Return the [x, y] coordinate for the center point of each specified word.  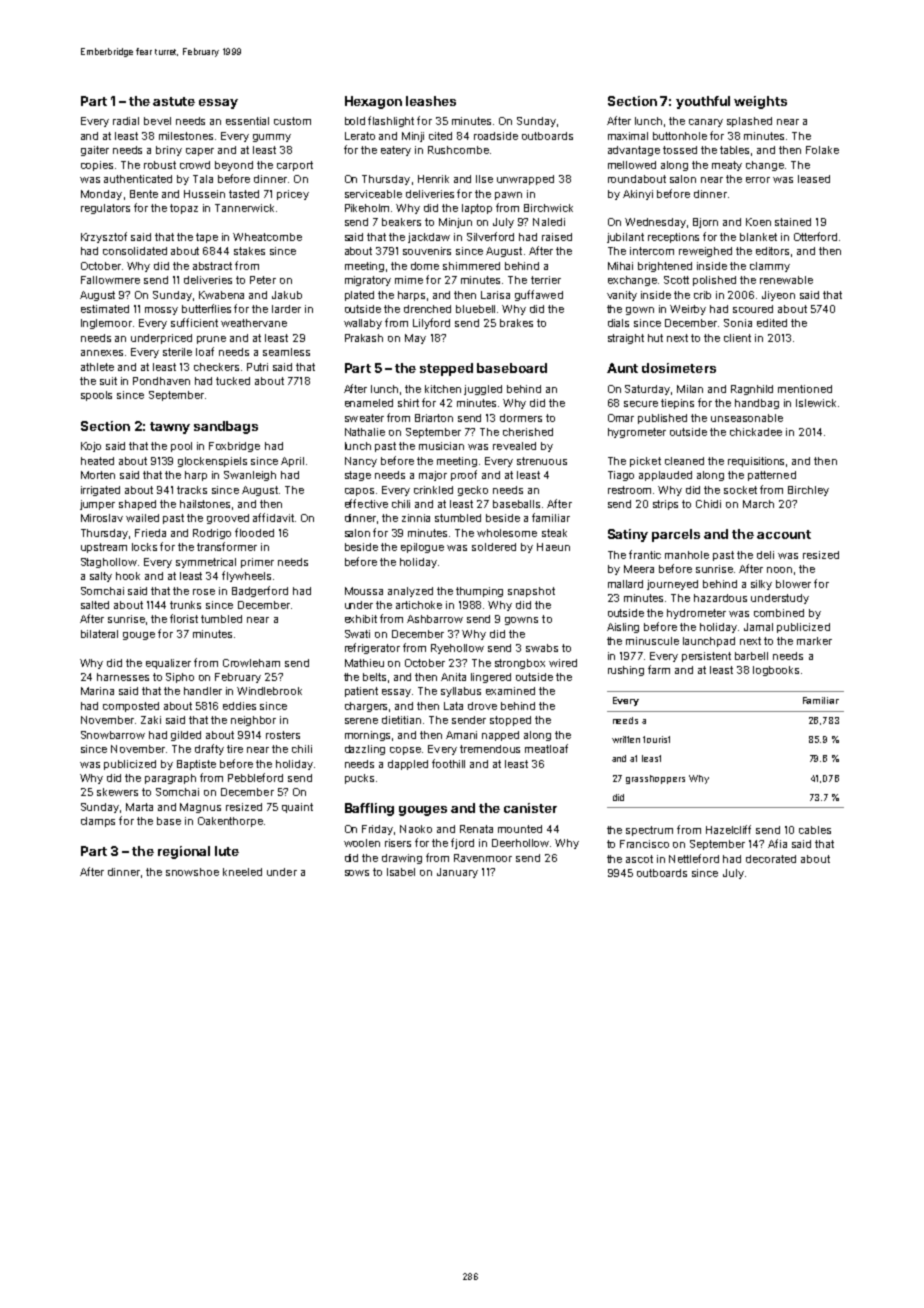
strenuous [542, 461]
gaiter [95, 151]
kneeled [242, 872]
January [457, 873]
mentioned [805, 389]
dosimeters [679, 368]
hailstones [205, 504]
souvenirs [427, 251]
